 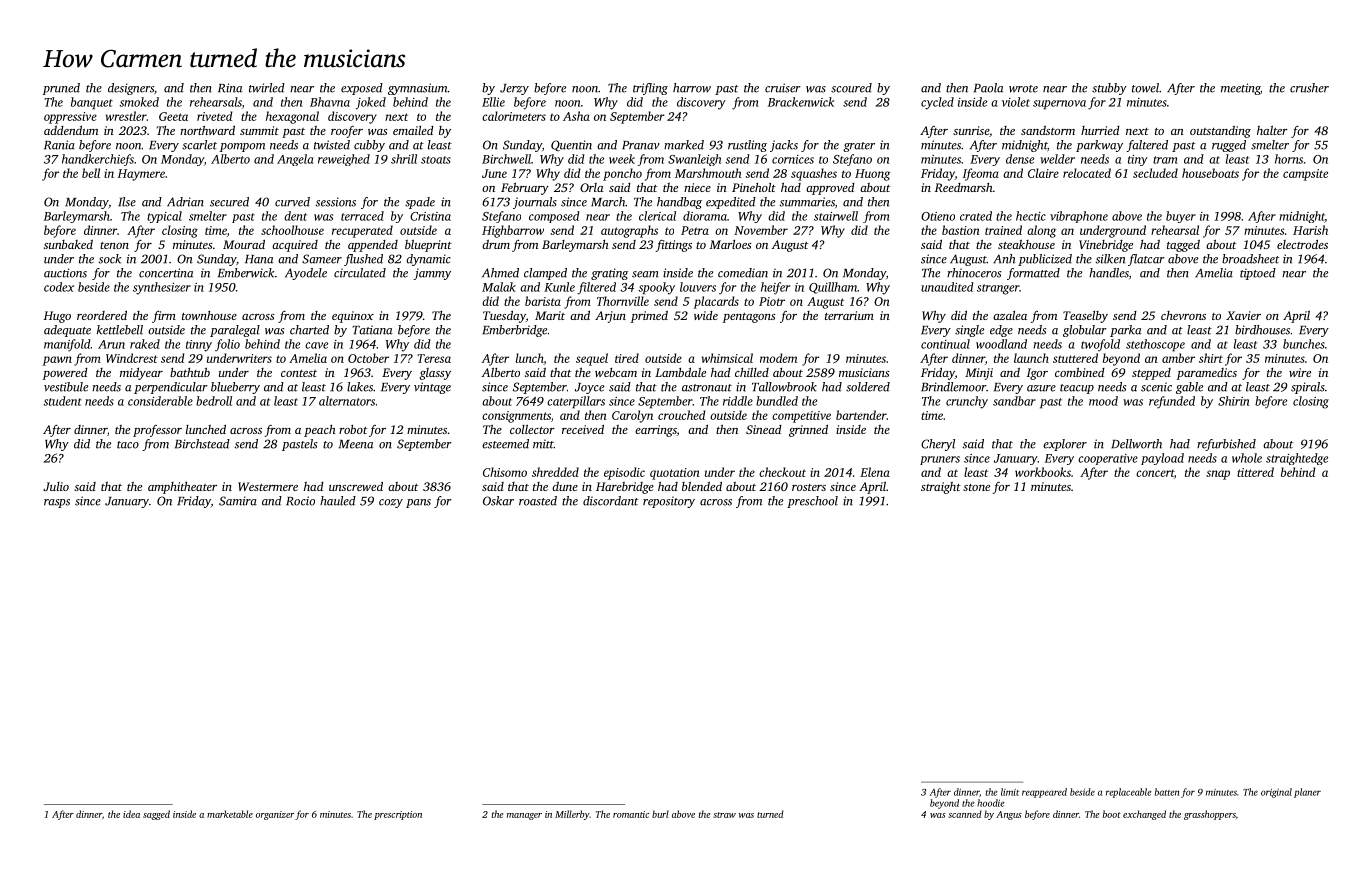 What do you see at coordinates (851, 88) in the screenshot?
I see `scoured` at bounding box center [851, 88].
